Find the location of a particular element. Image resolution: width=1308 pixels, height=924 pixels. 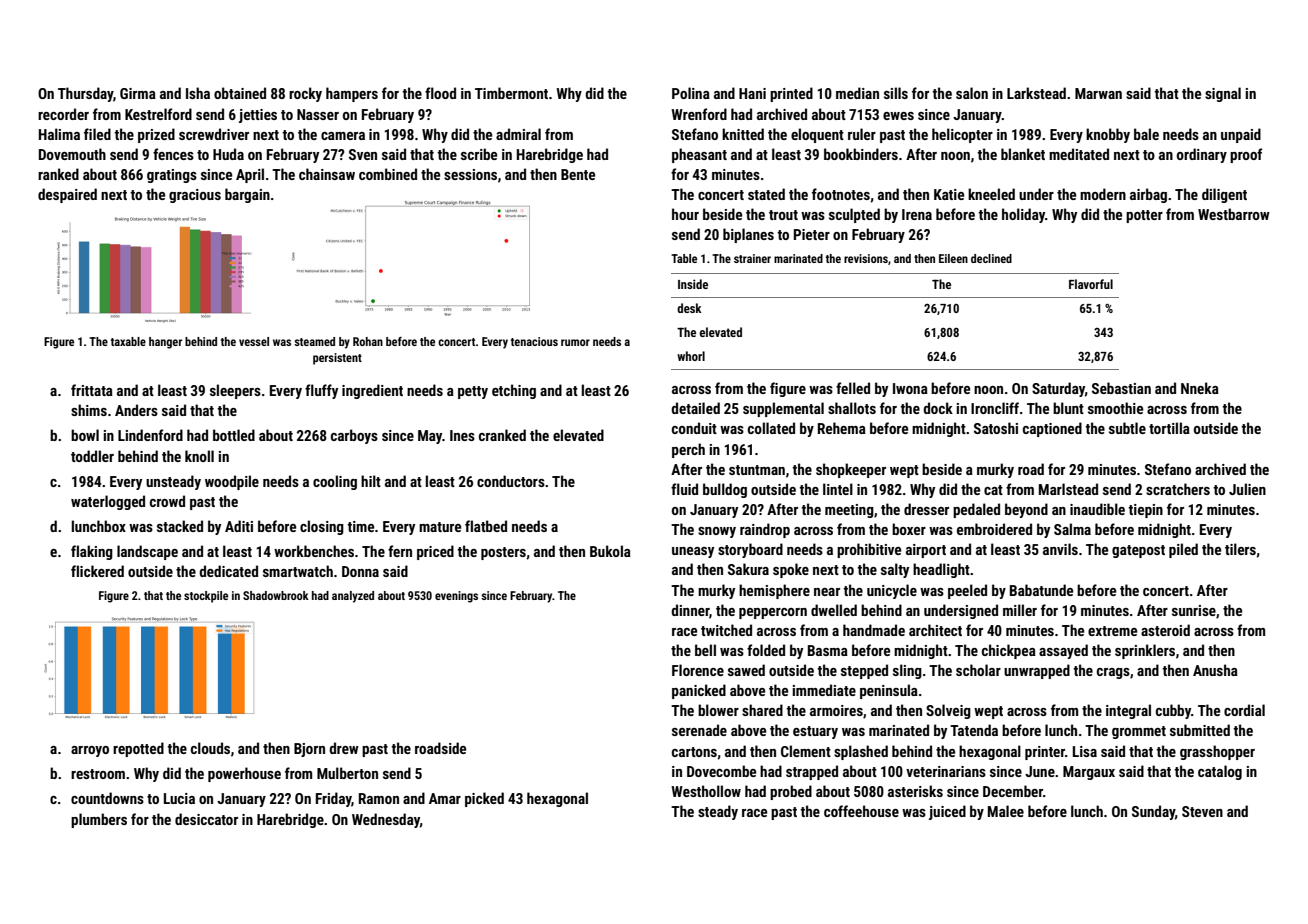

admiral is located at coordinates (518, 134).
